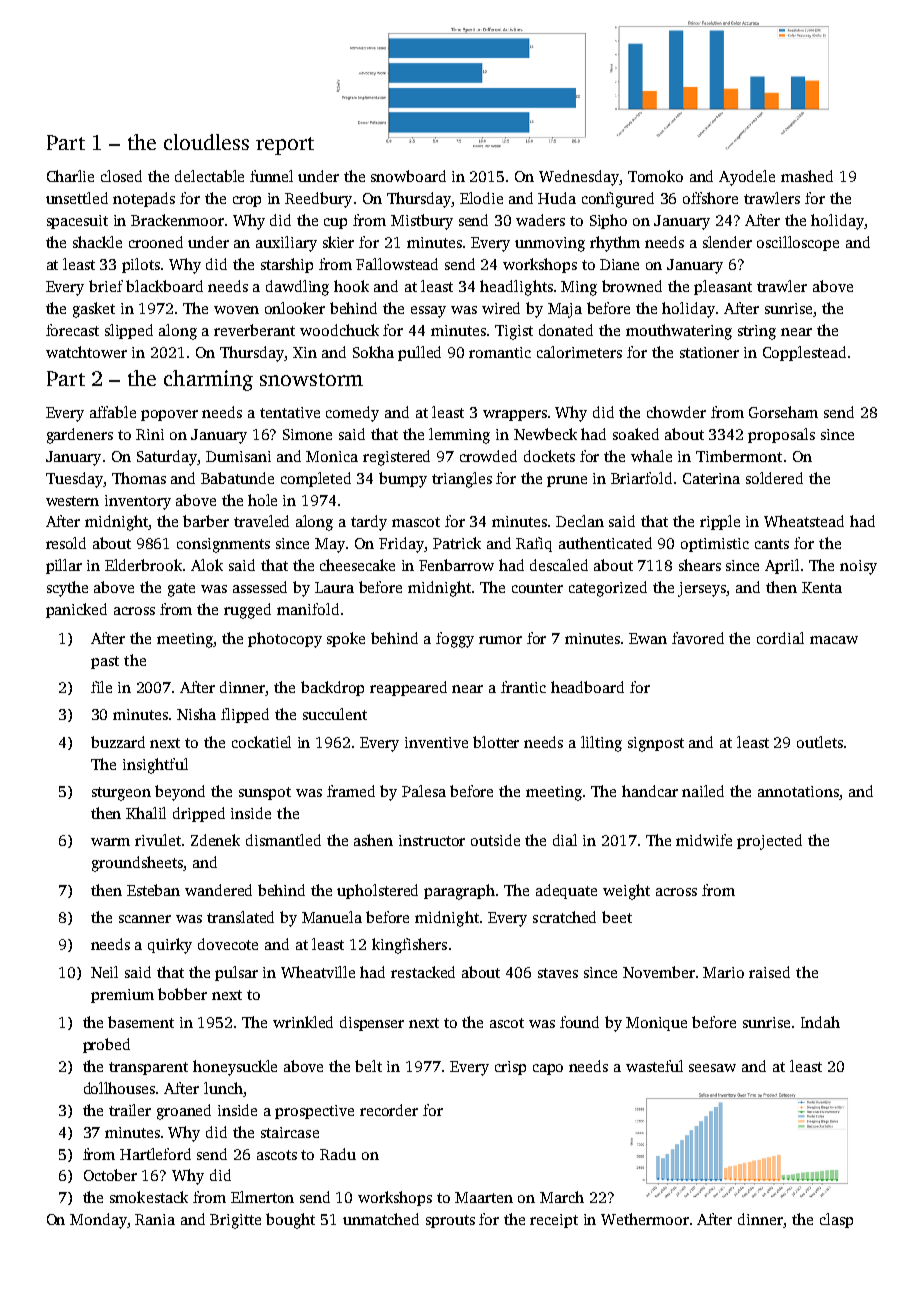 This screenshot has height=1314, width=924. I want to click on crisp, so click(510, 1068).
